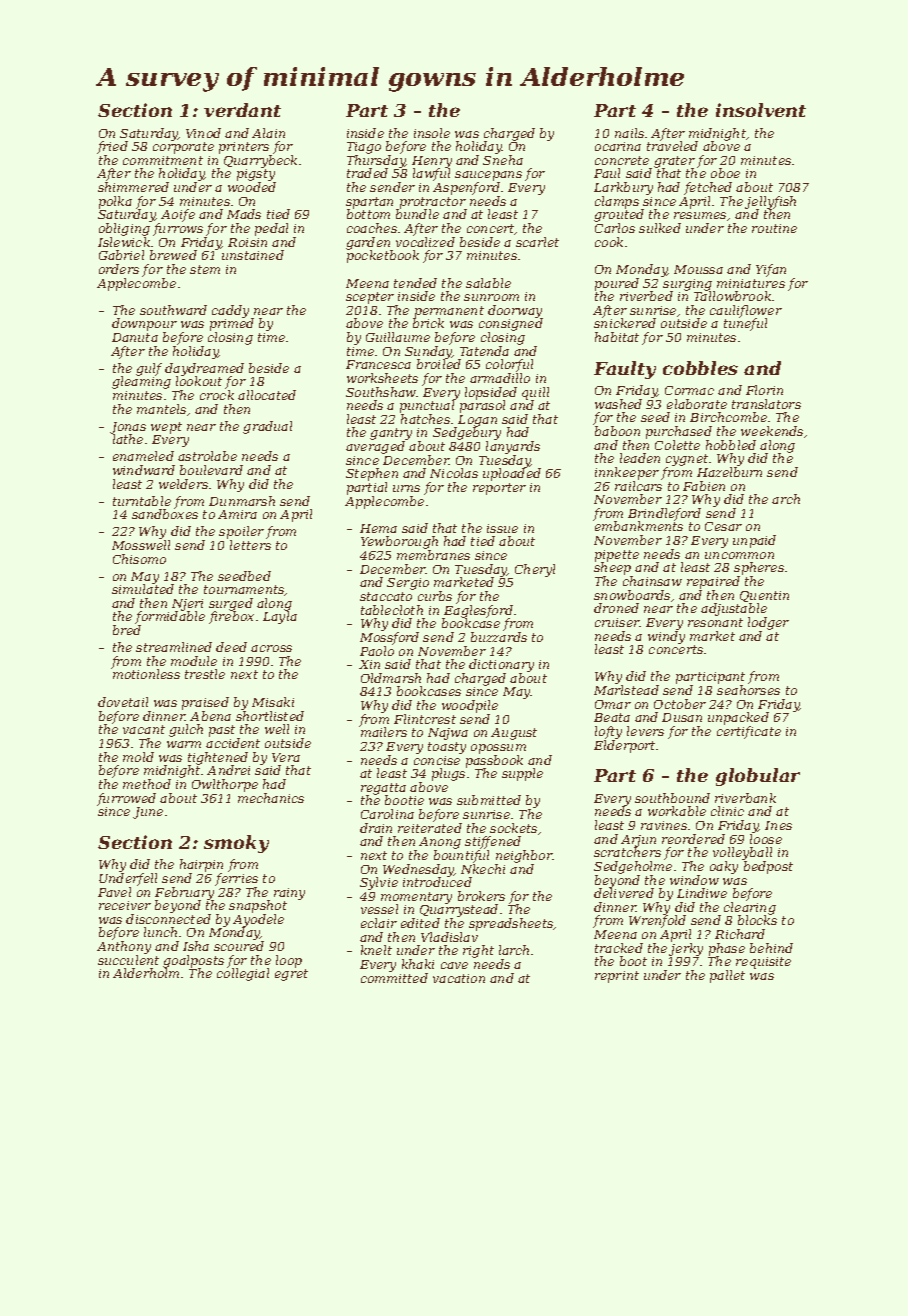 This document has width=908, height=1316. I want to click on cobbles, so click(700, 368).
